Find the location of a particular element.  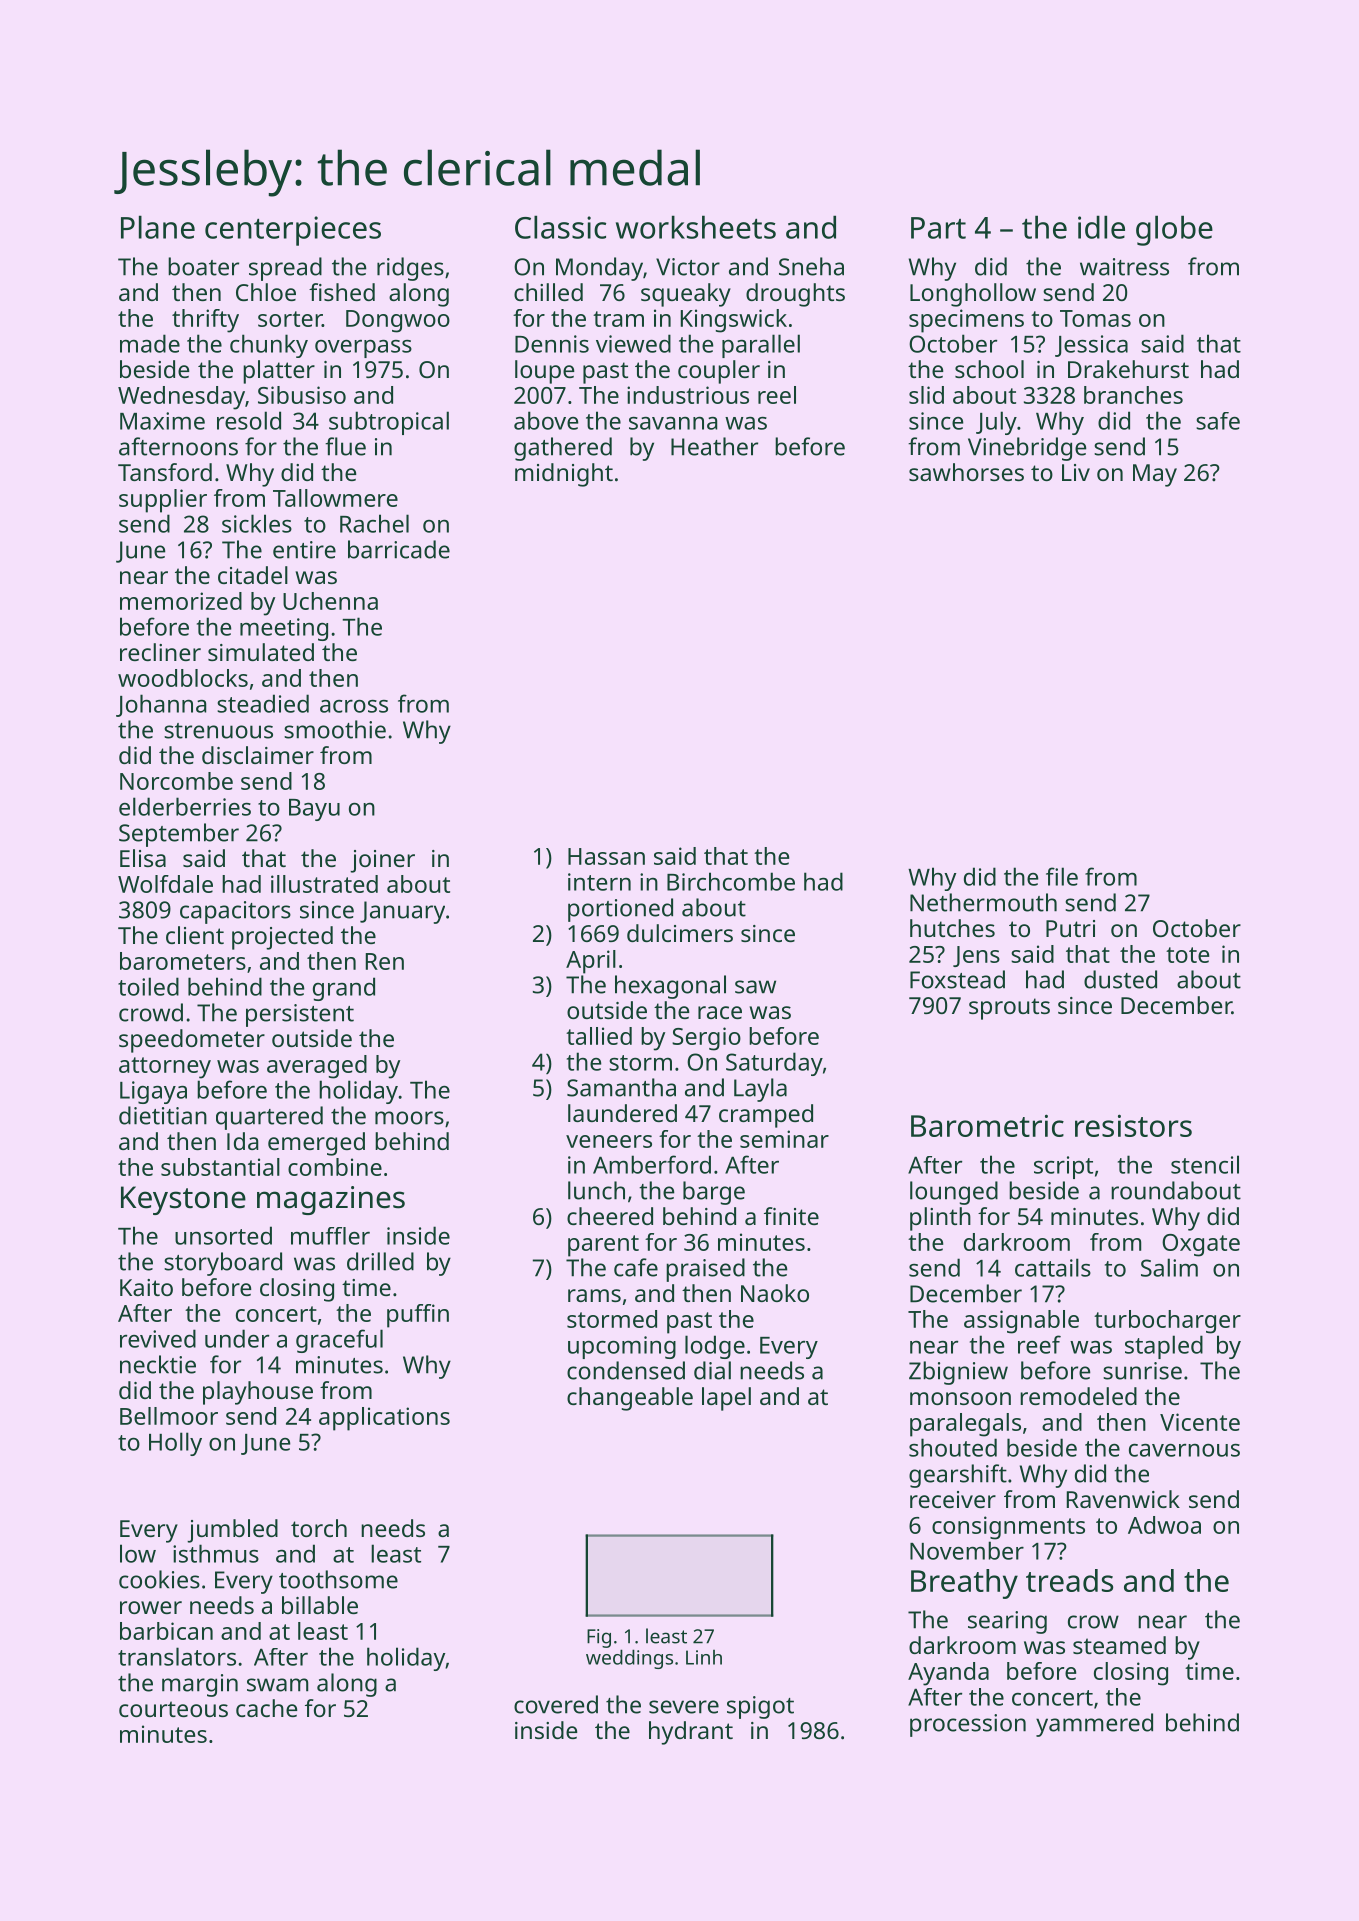

Monday is located at coordinates (599, 269).
